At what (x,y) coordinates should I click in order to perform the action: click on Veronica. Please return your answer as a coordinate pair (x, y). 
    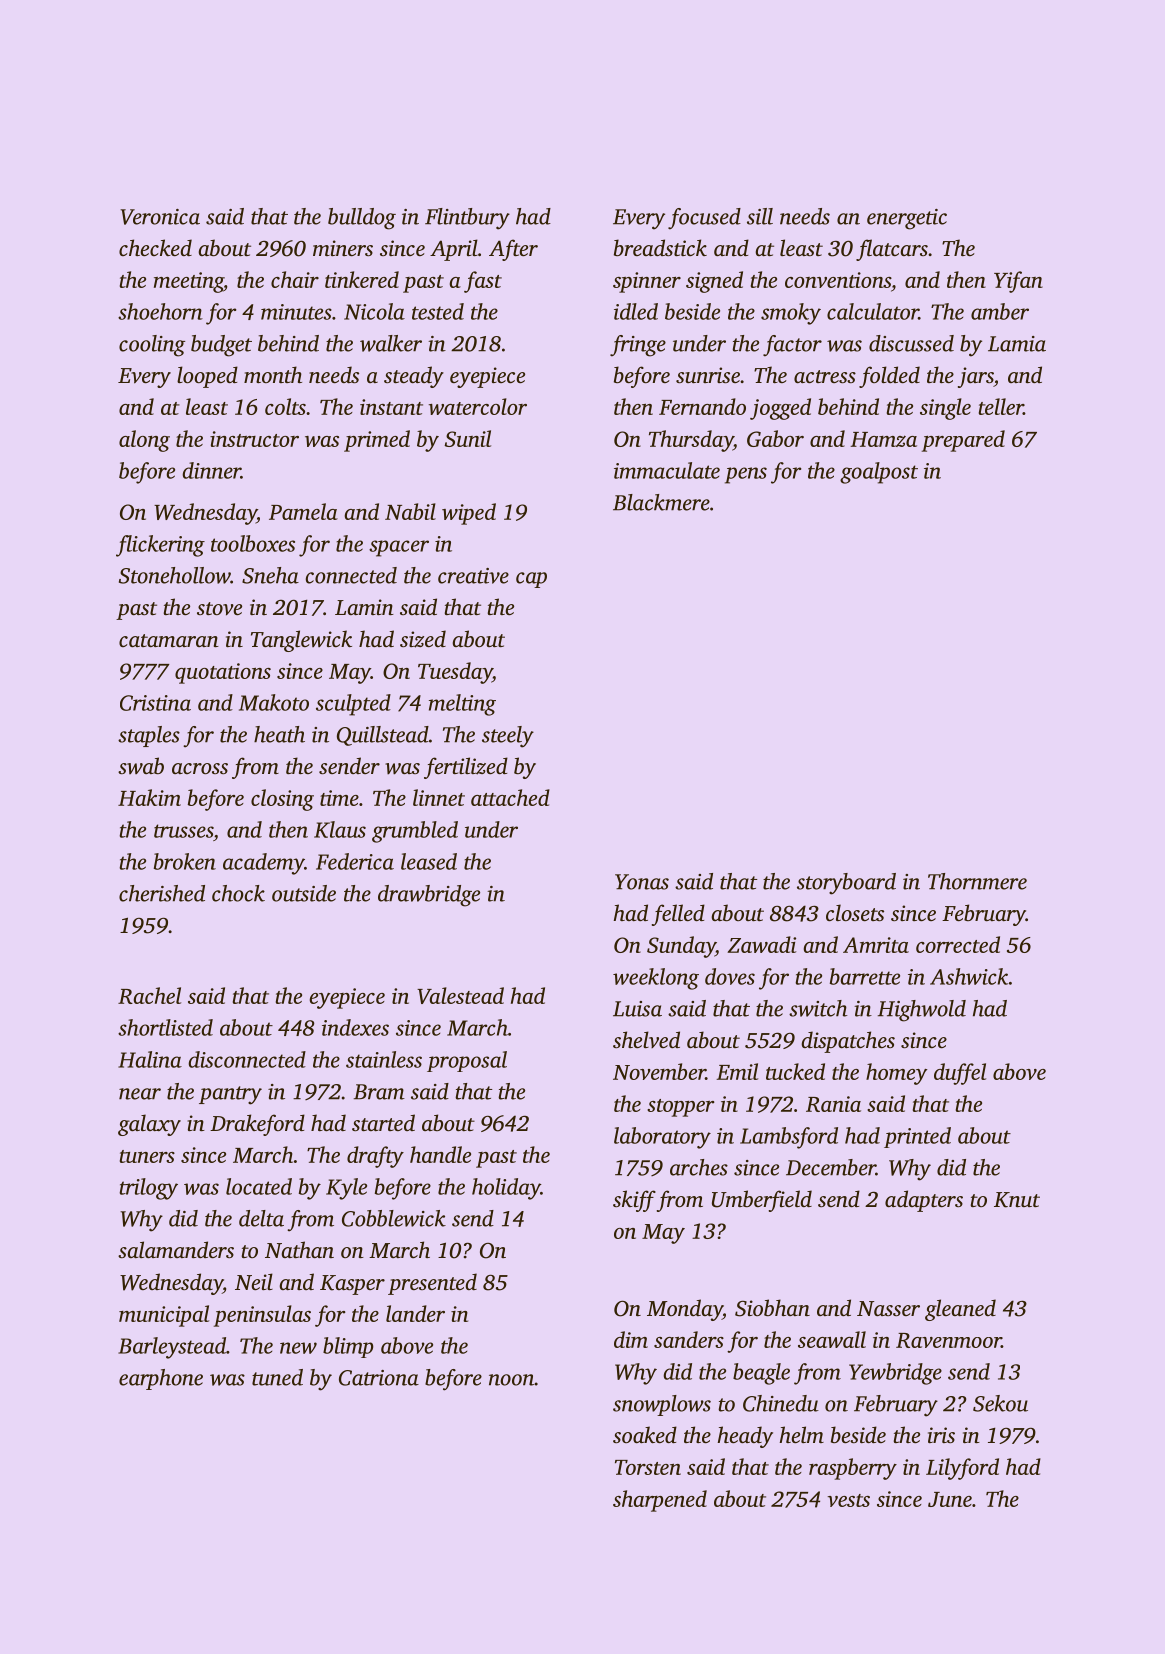
    Looking at the image, I should click on (160, 217).
